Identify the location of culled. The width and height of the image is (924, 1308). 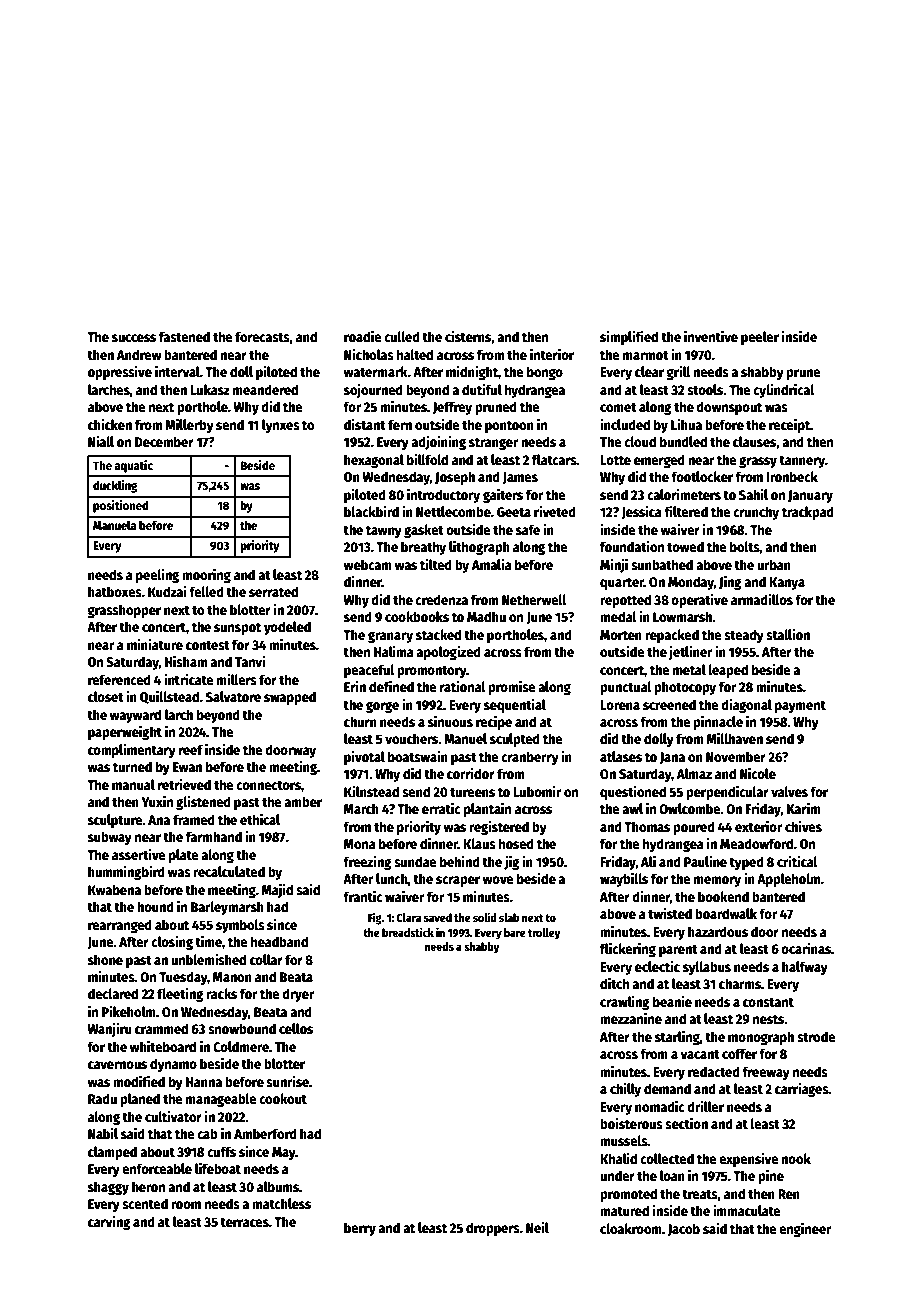
(402, 336).
